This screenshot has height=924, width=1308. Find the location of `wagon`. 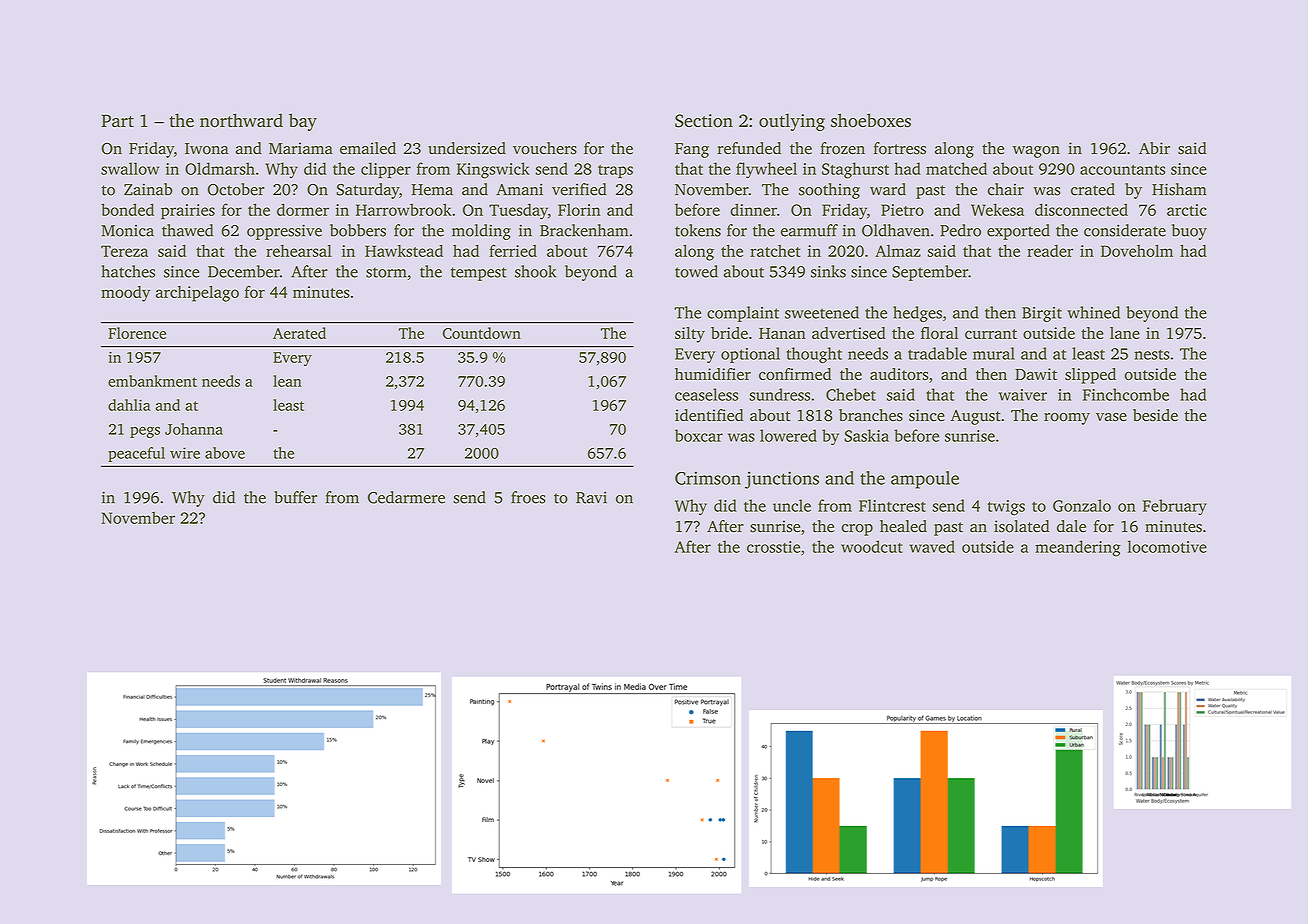

wagon is located at coordinates (1036, 152).
